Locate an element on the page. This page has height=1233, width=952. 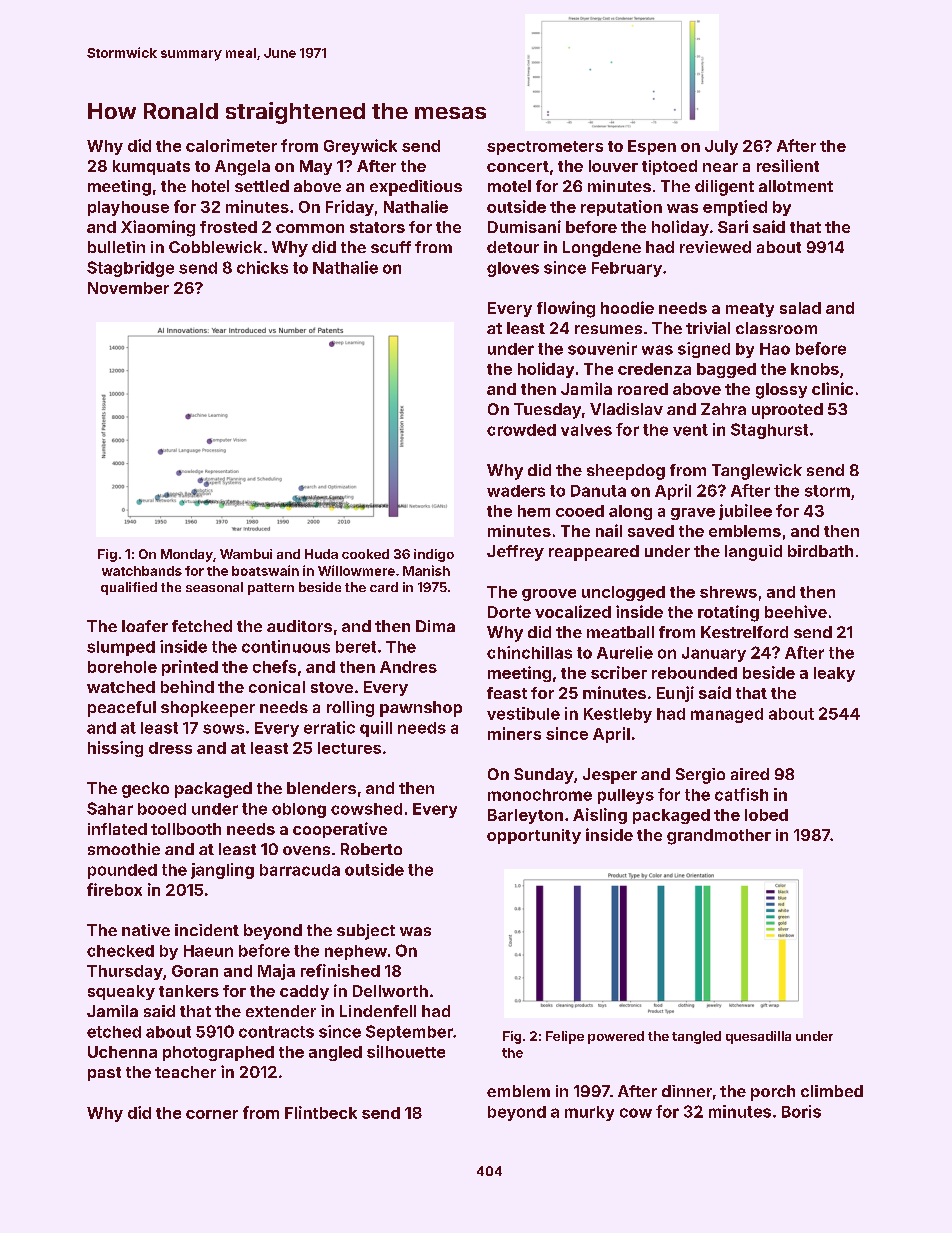
silhouette is located at coordinates (406, 1051).
